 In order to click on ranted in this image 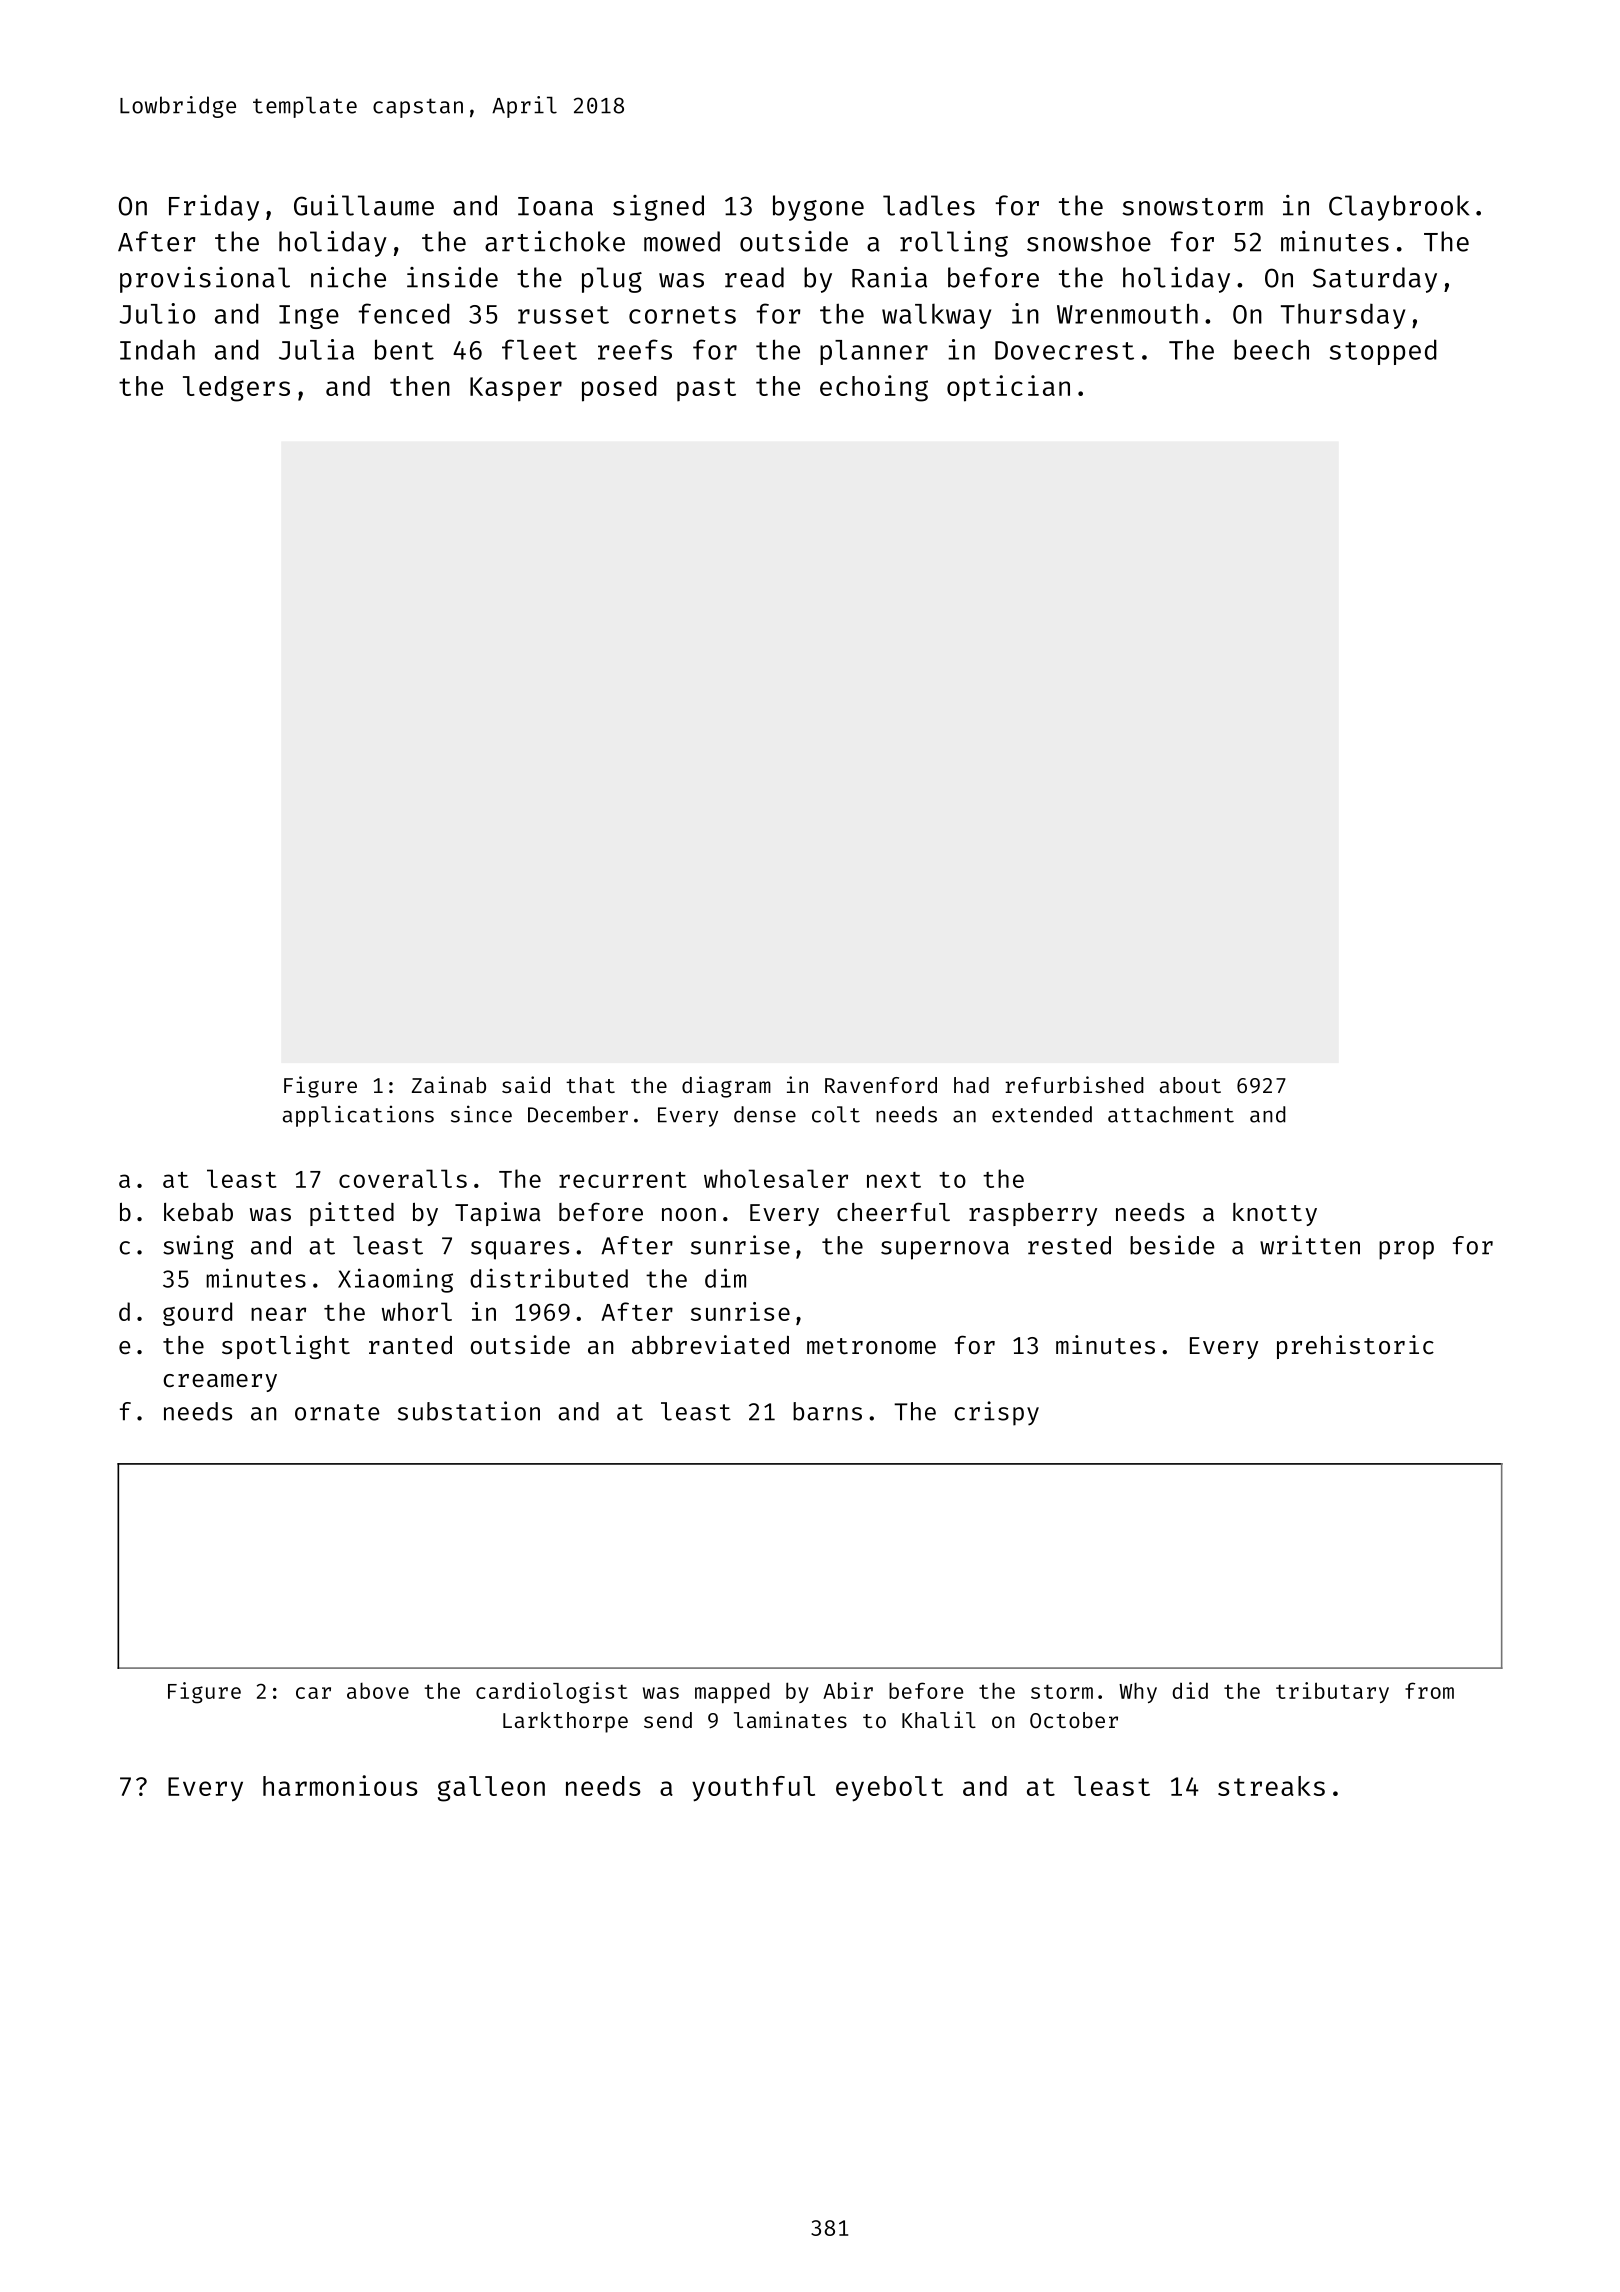, I will do `click(410, 1345)`.
